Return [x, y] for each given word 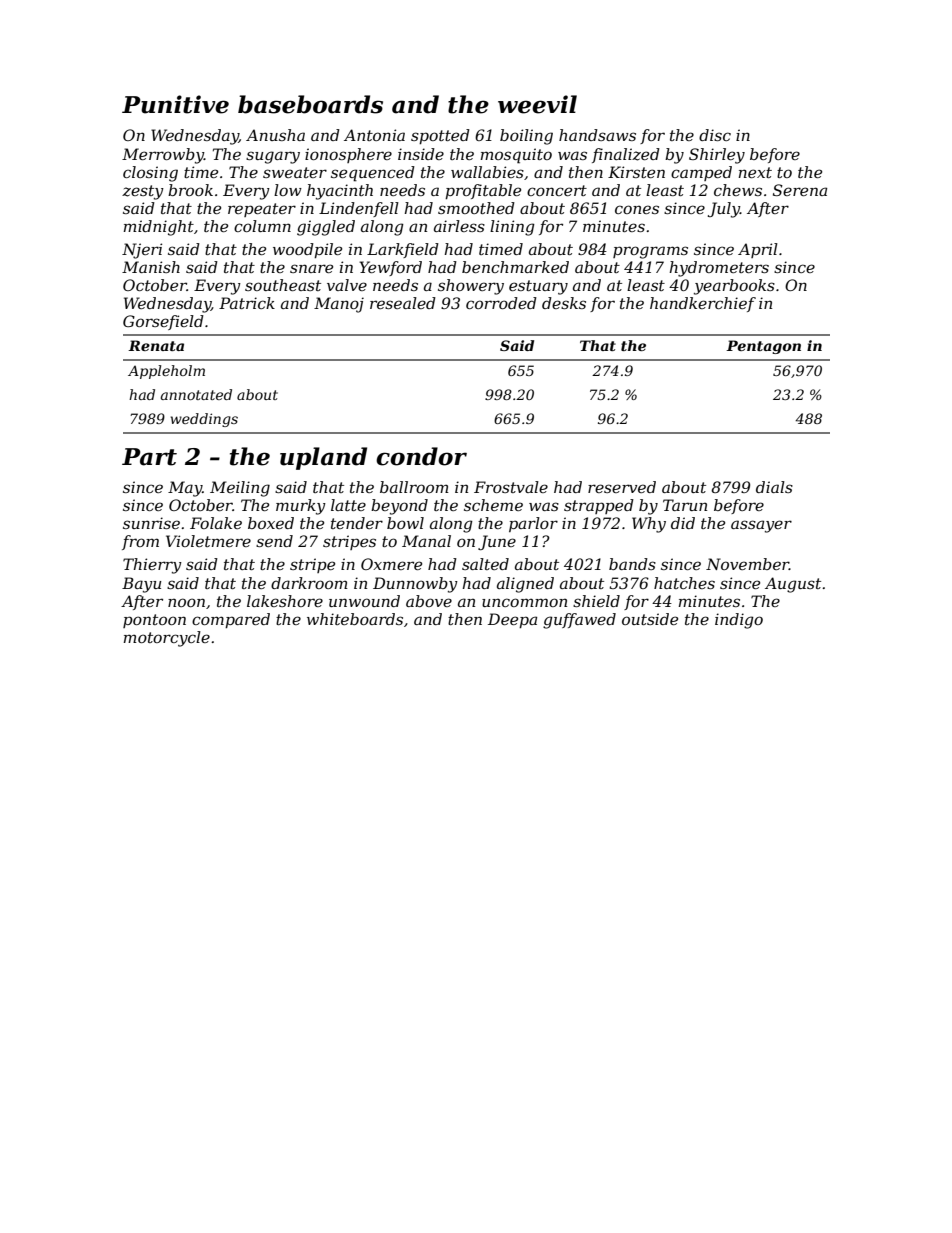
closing [150, 174]
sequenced [373, 174]
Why [649, 525]
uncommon [524, 602]
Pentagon [763, 347]
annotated [196, 394]
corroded [501, 303]
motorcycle [167, 639]
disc [715, 135]
